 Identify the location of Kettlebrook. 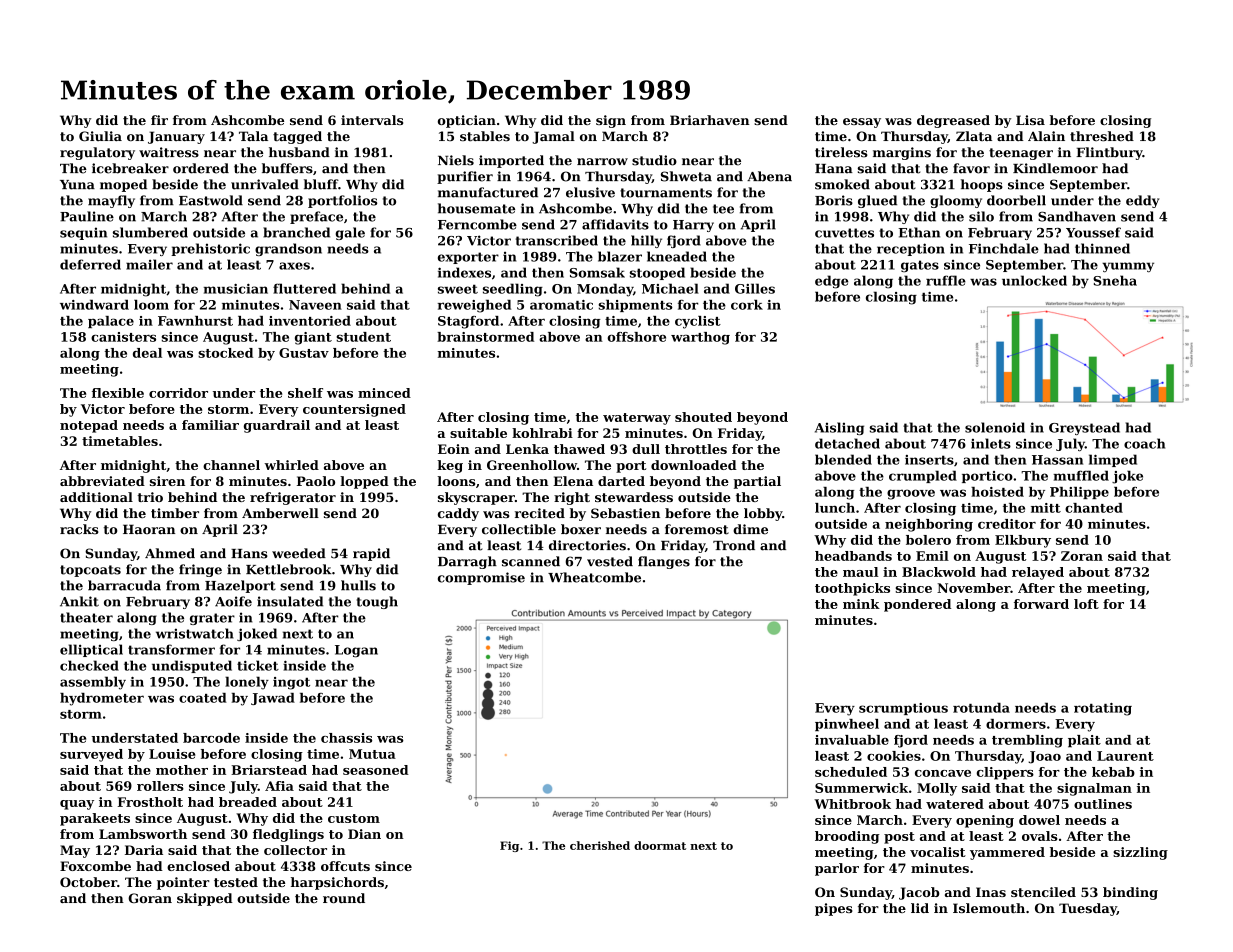
(289, 569).
